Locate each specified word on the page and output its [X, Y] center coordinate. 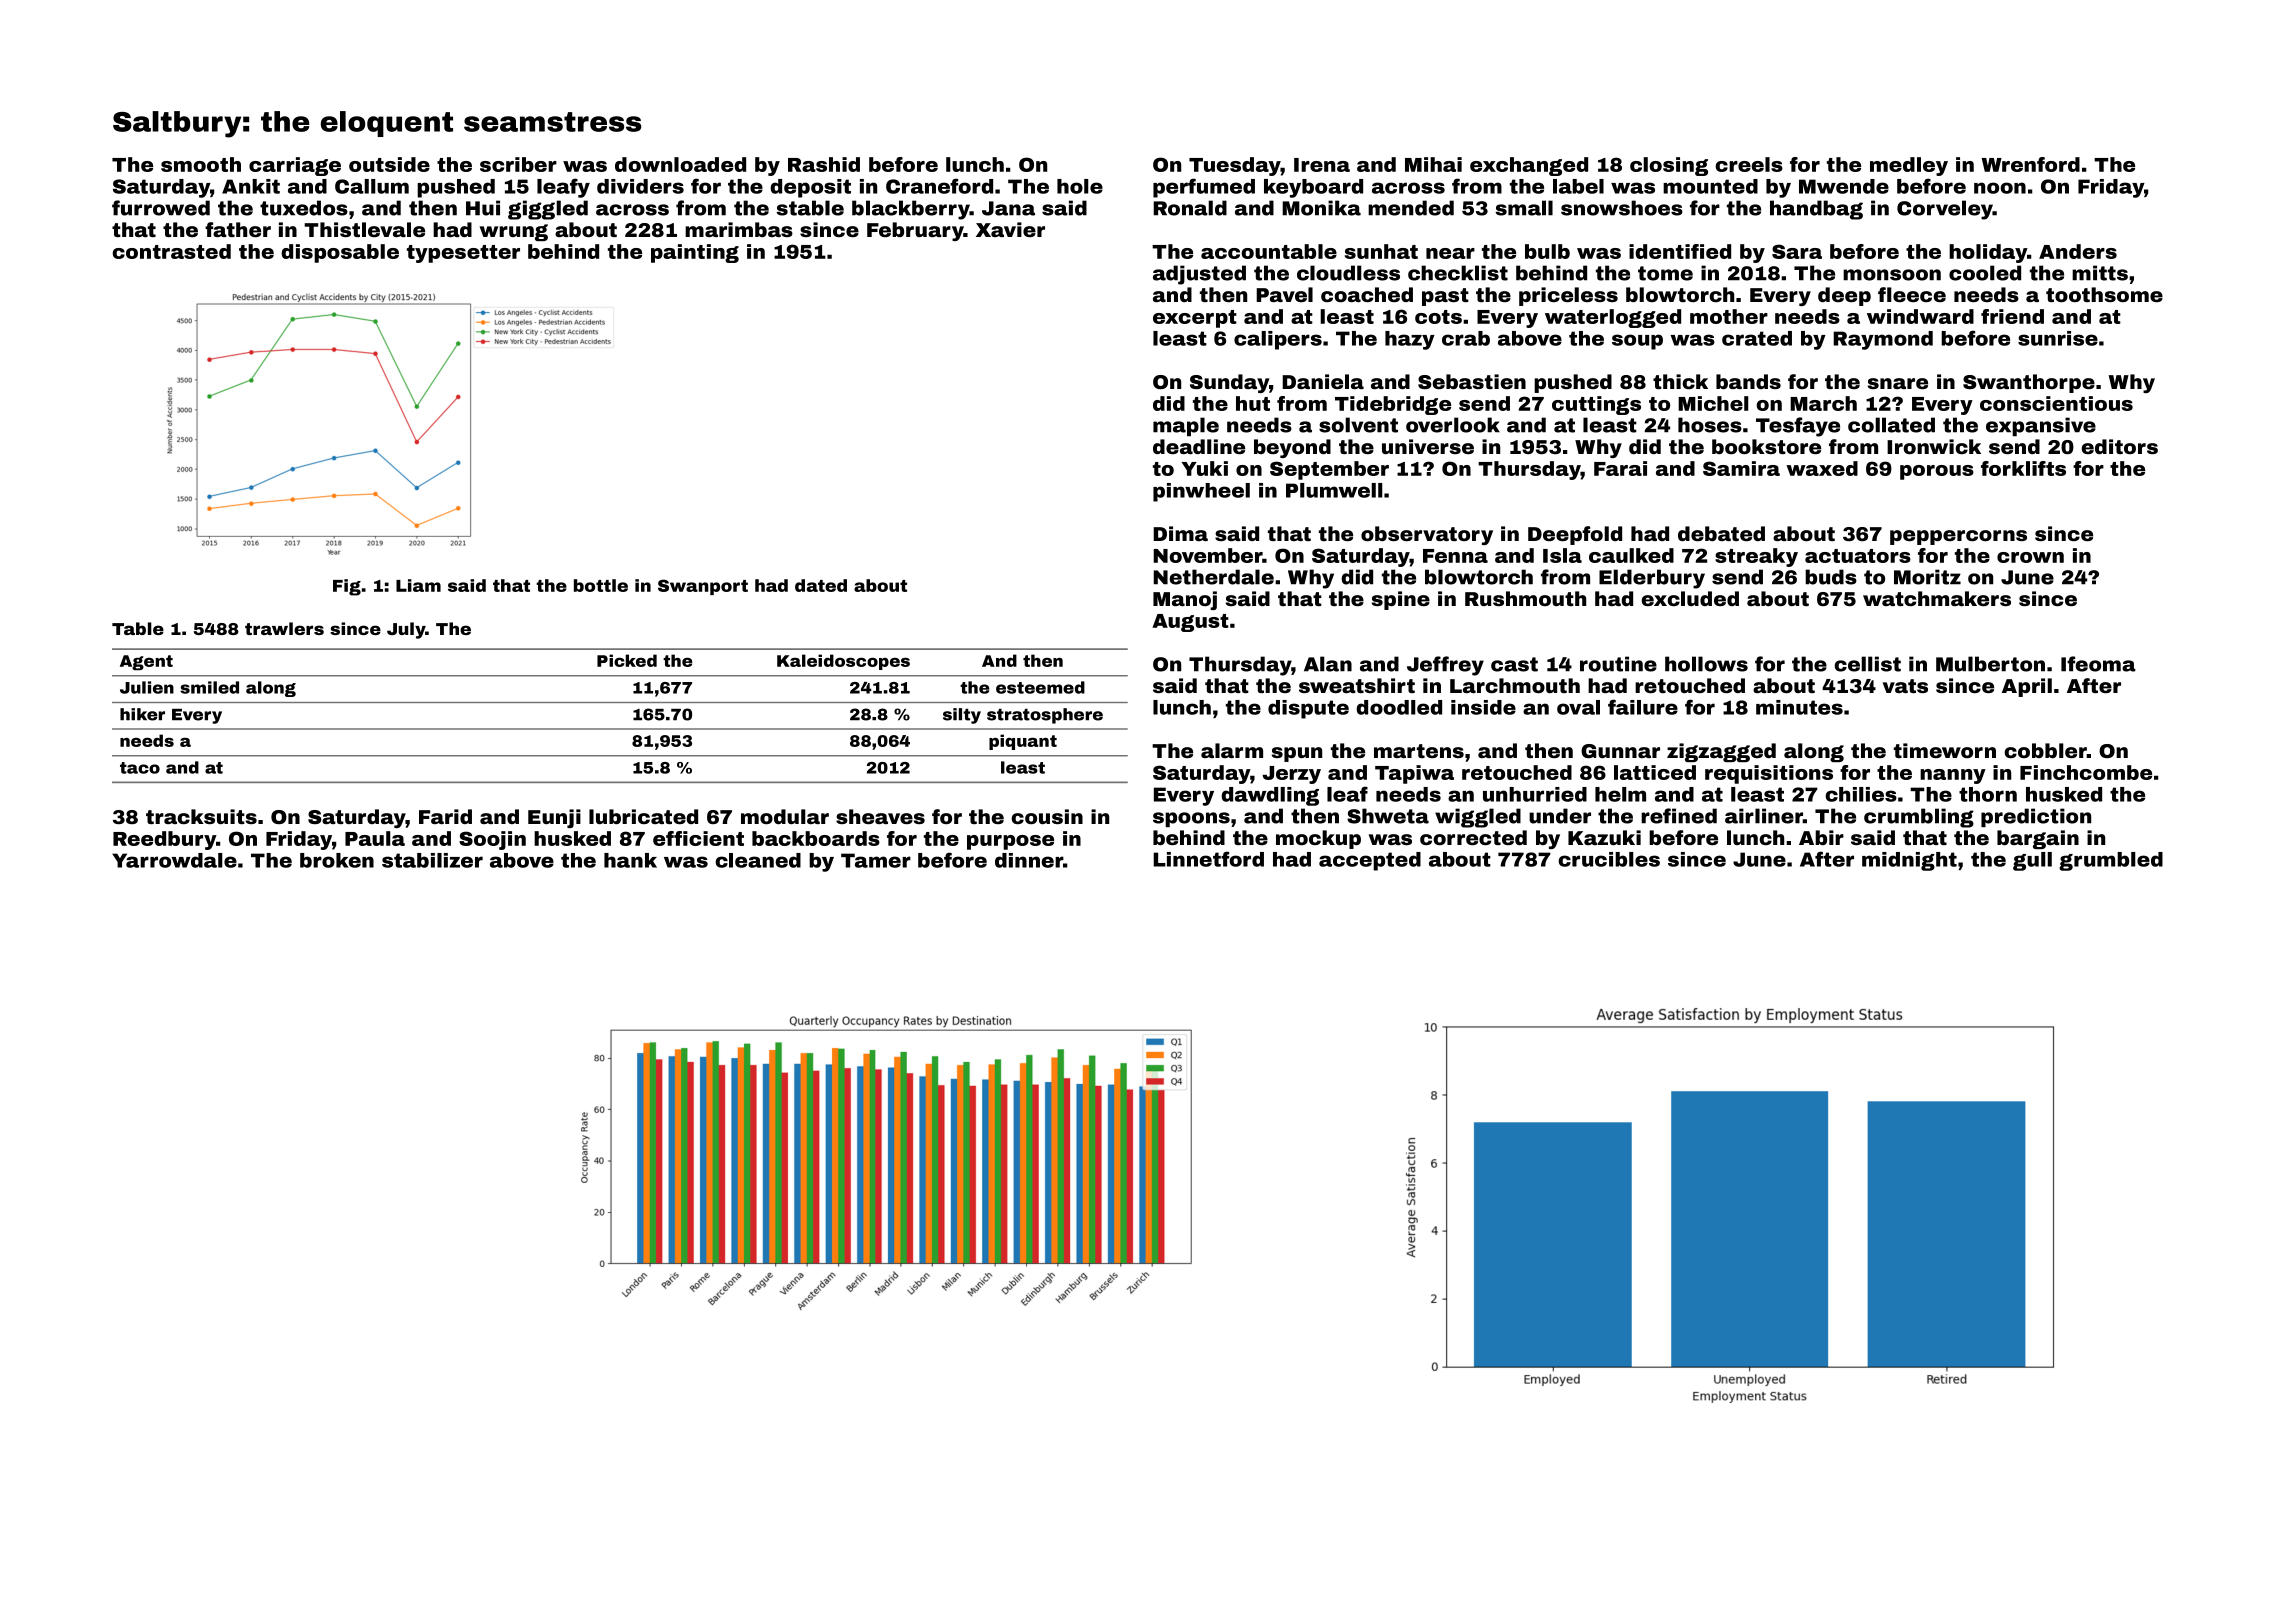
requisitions [1769, 774]
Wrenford [2030, 164]
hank [630, 860]
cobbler [2045, 750]
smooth [201, 164]
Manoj [1185, 600]
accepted [1370, 861]
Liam [418, 585]
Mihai [1433, 164]
